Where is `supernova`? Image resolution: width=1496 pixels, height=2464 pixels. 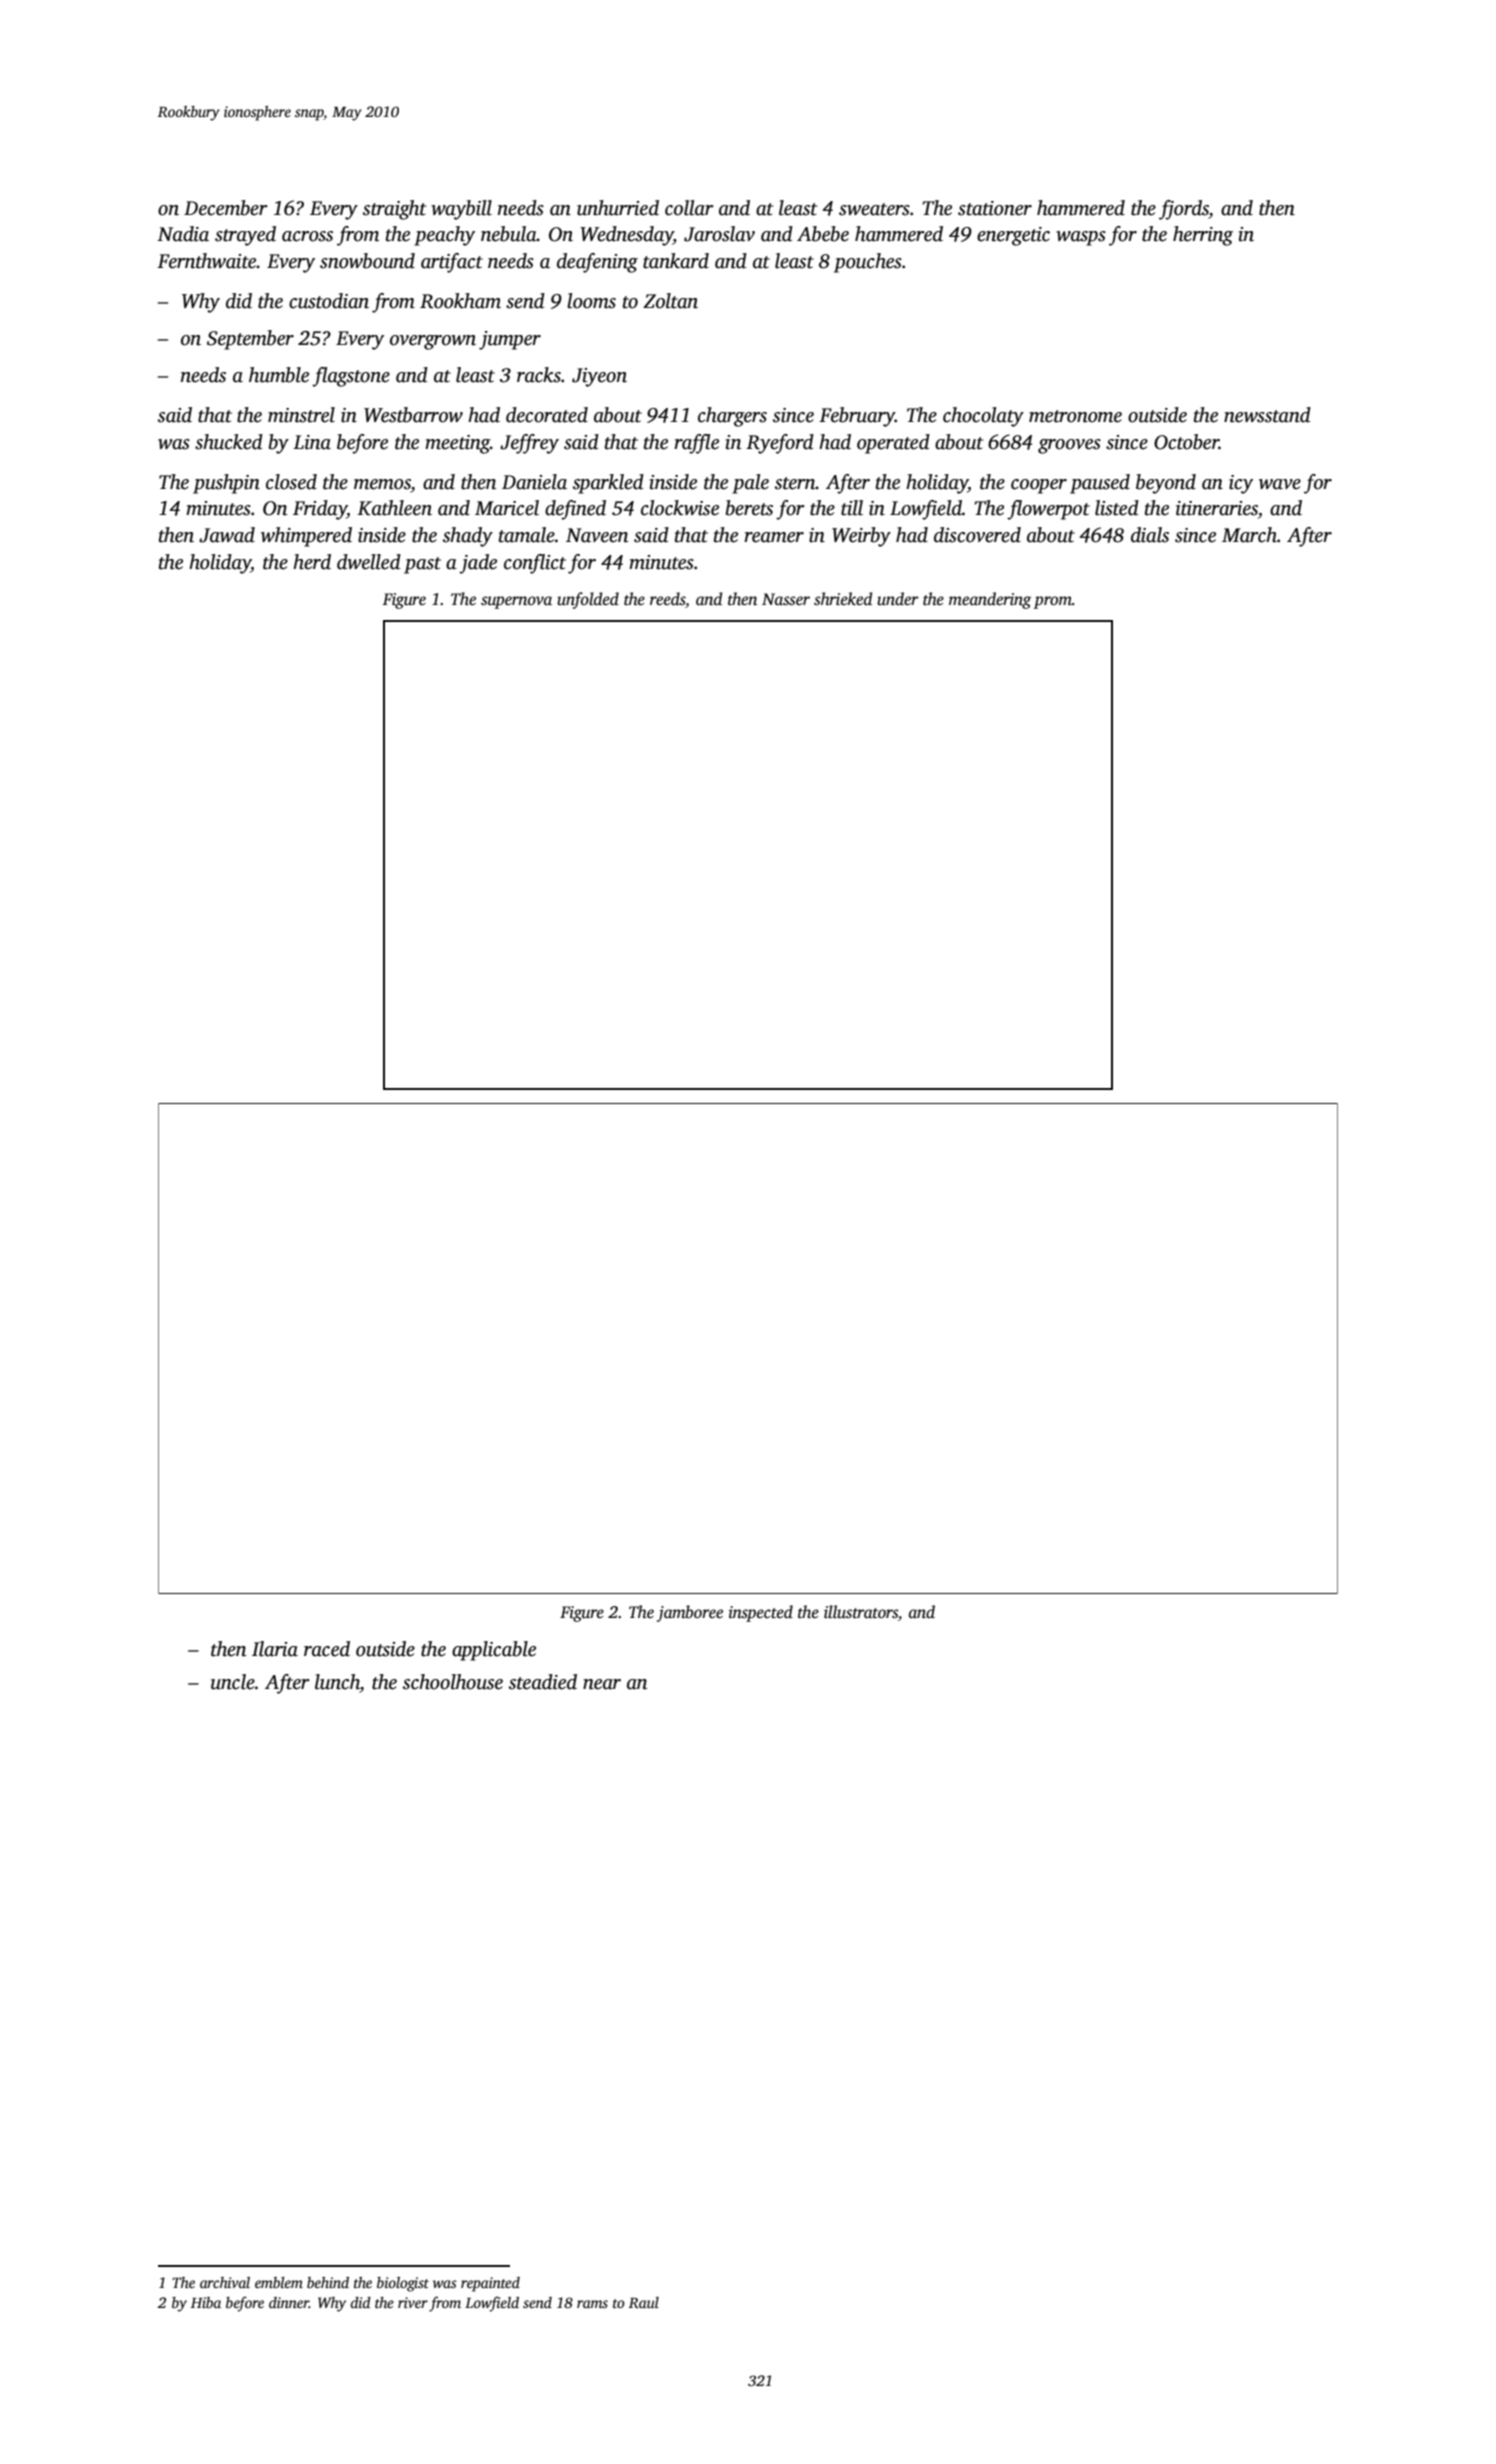 supernova is located at coordinates (516, 602).
